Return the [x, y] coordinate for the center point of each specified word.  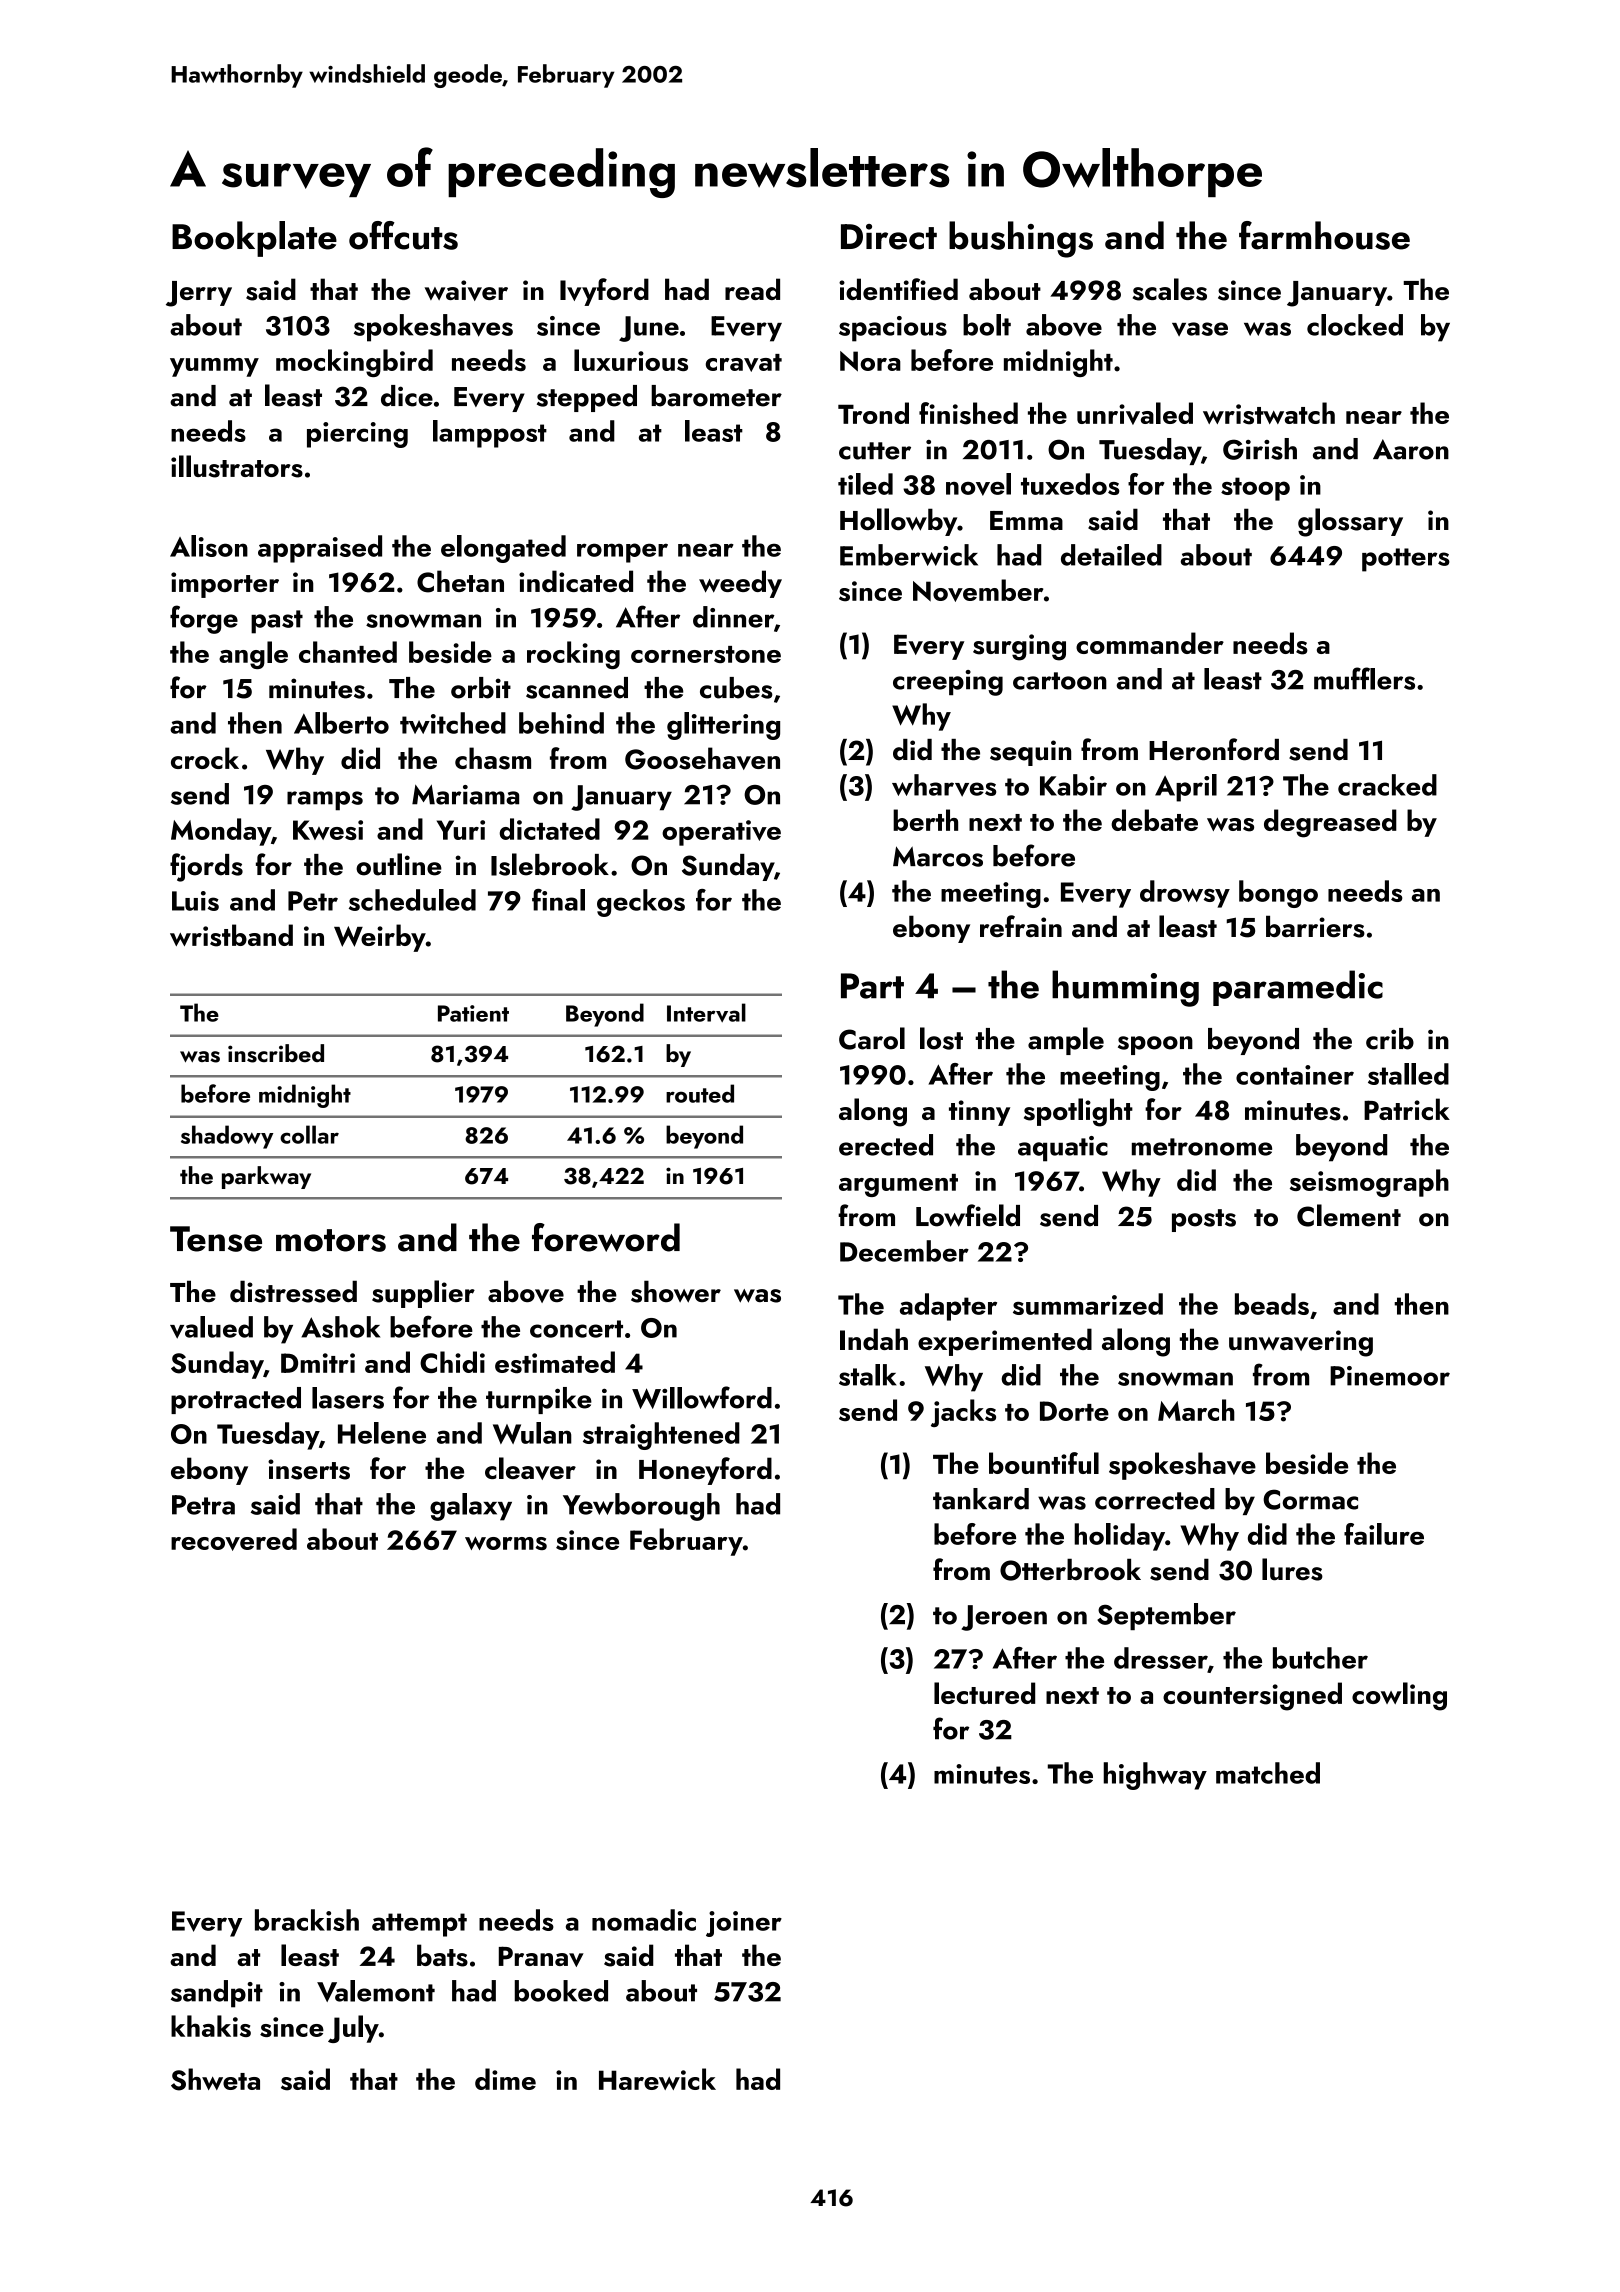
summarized [1088, 1304]
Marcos [938, 856]
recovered [234, 1539]
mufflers [1364, 678]
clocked [1355, 325]
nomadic [644, 1920]
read [752, 289]
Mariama [465, 795]
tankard [981, 1499]
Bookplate [254, 239]
